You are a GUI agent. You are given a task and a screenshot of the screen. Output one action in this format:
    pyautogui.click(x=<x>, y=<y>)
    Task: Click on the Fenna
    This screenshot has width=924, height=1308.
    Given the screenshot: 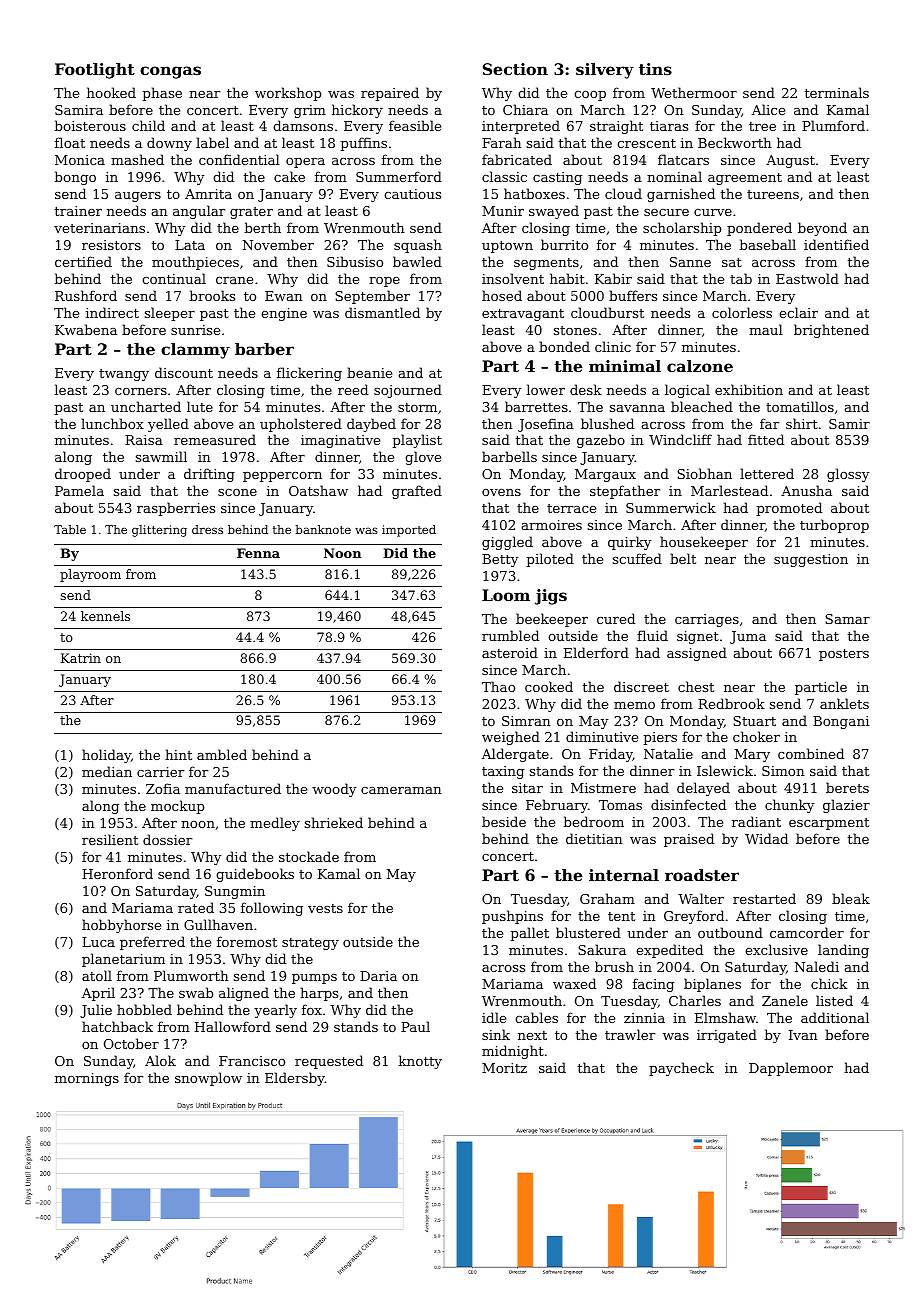 What is the action you would take?
    pyautogui.click(x=258, y=553)
